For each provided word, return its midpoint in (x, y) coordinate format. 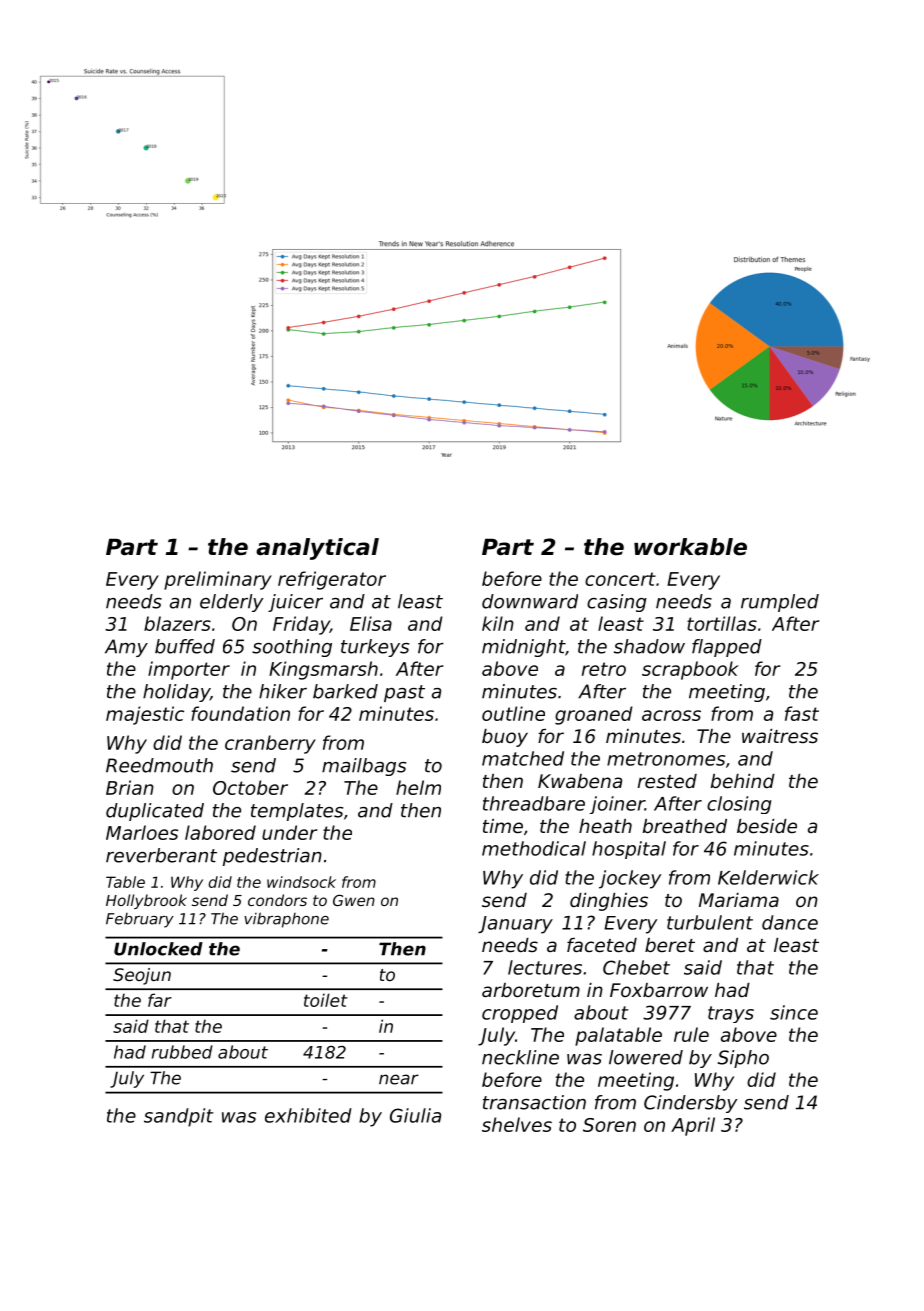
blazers (177, 623)
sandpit (179, 1117)
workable (690, 547)
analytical (317, 549)
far (160, 1000)
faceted (602, 945)
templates (297, 812)
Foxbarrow (659, 990)
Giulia (415, 1115)
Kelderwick (768, 877)
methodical (534, 848)
